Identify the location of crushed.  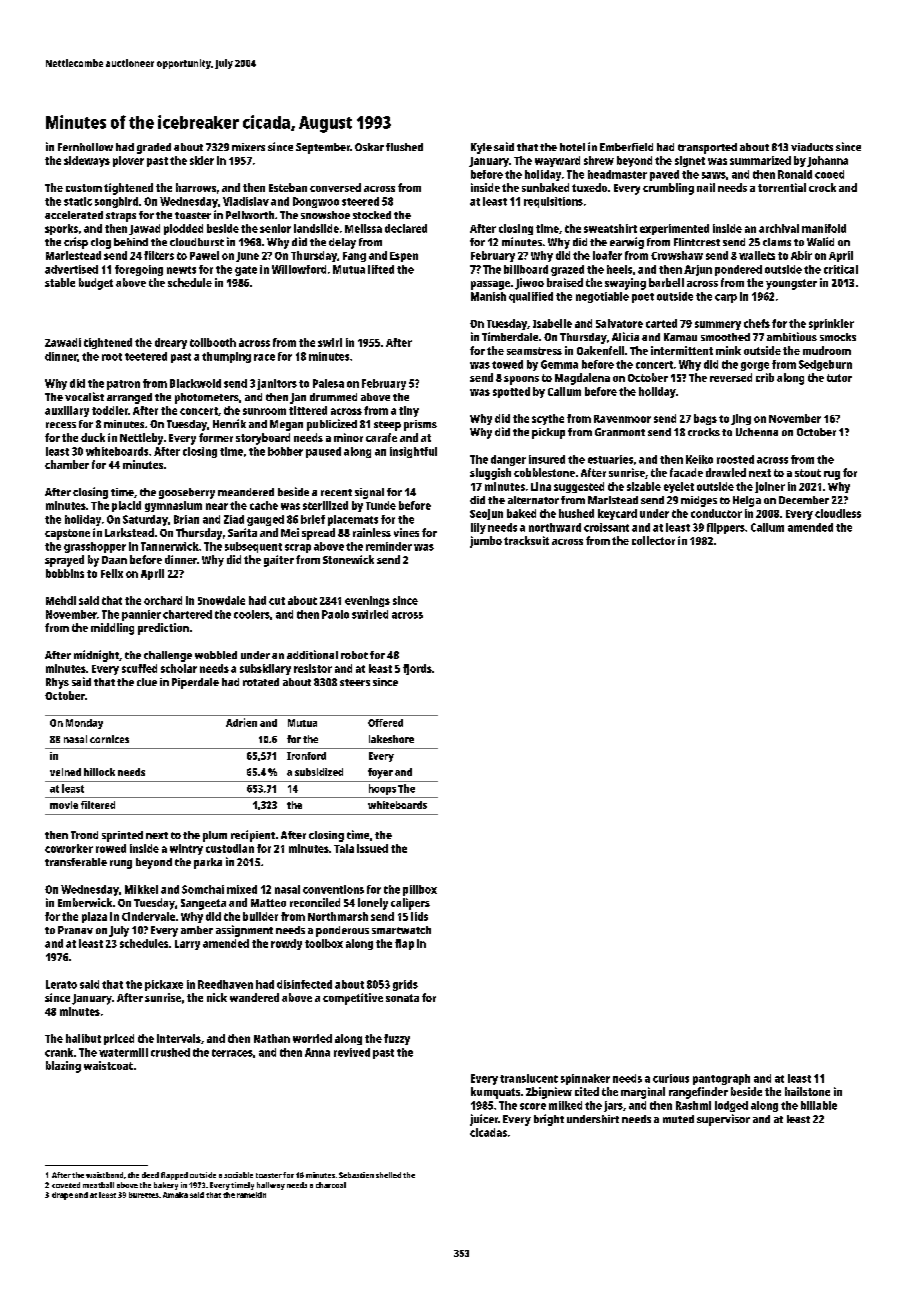
(170, 1052).
